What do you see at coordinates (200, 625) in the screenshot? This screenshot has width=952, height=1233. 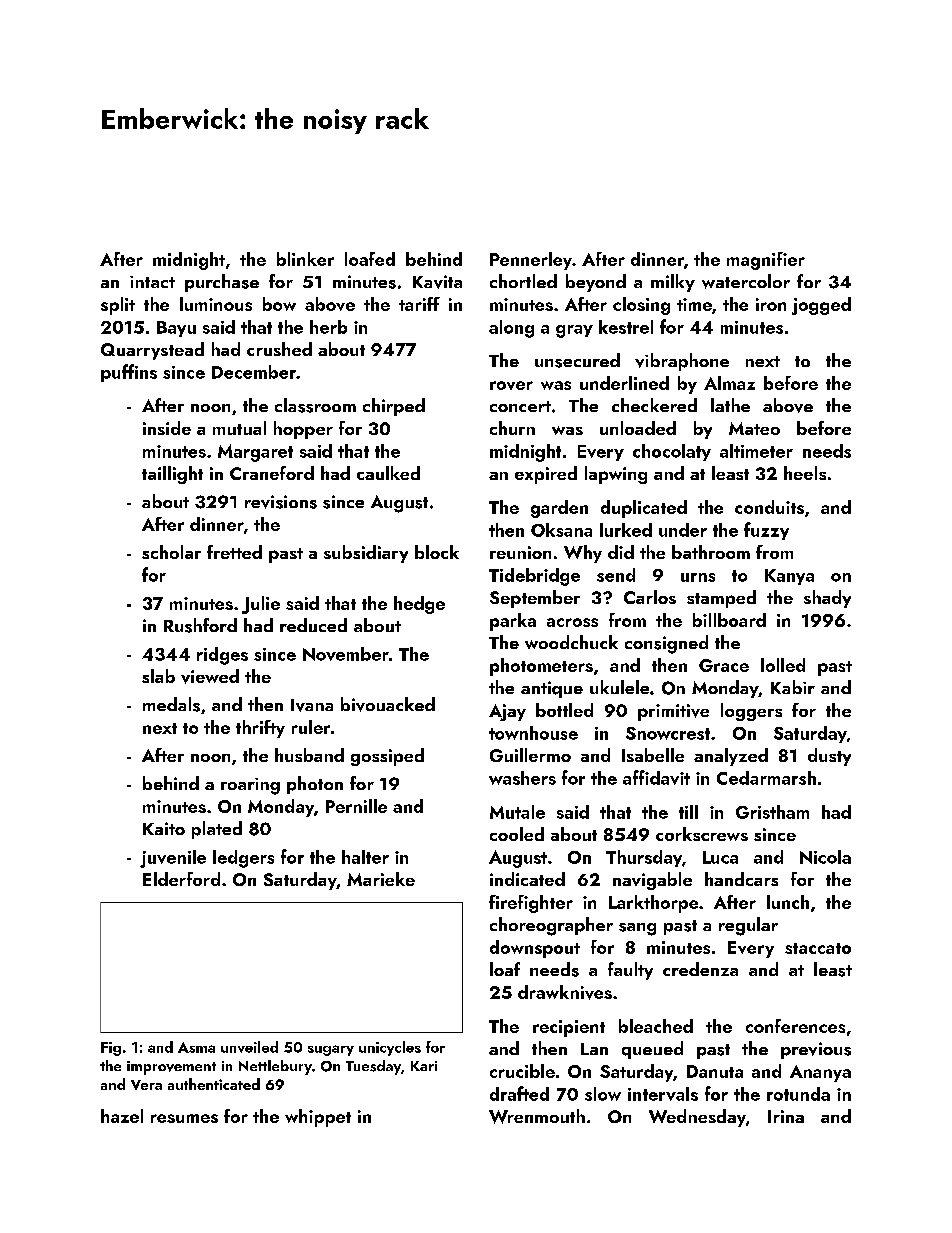 I see `Rushford` at bounding box center [200, 625].
